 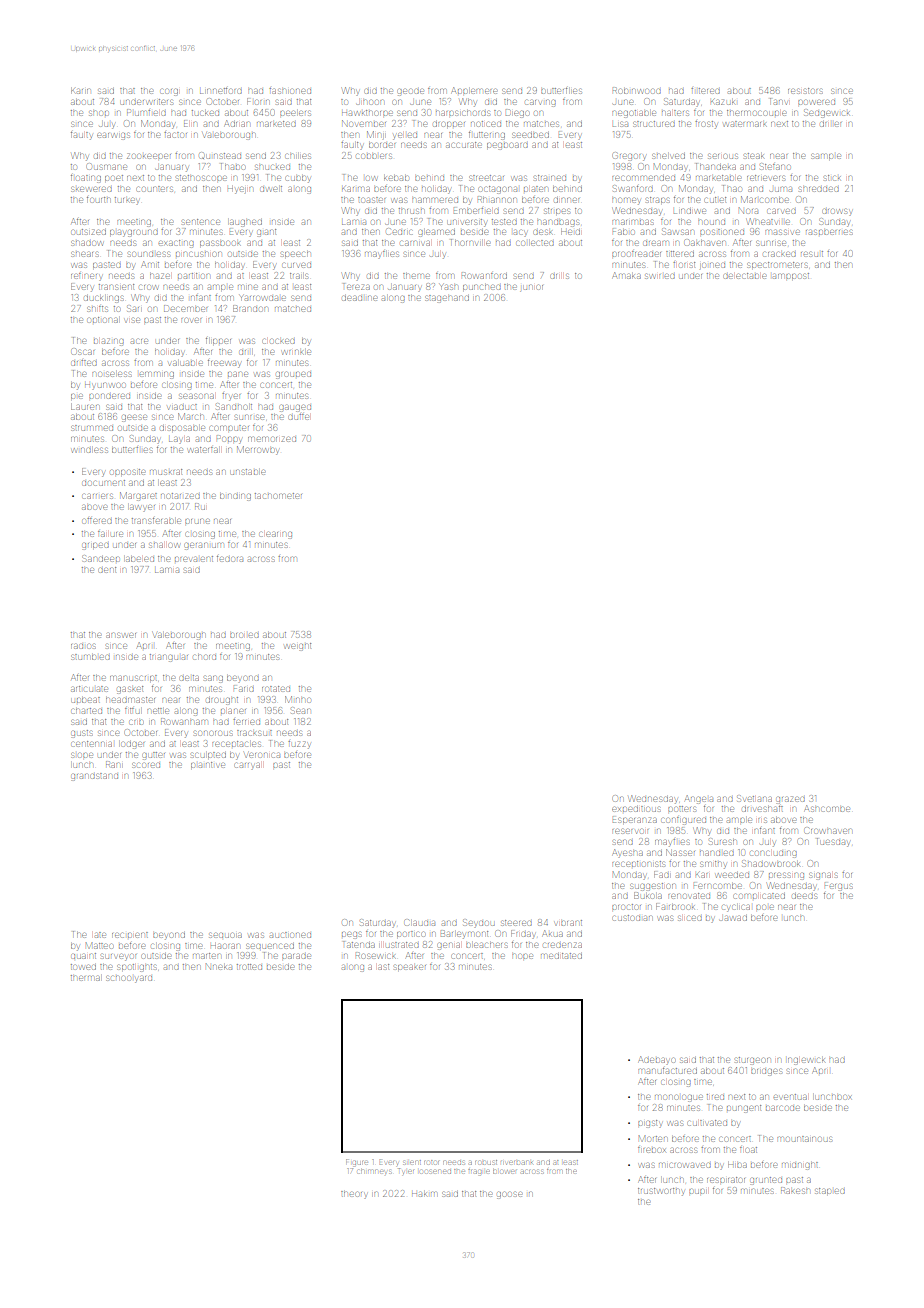 What do you see at coordinates (754, 798) in the document?
I see `Svetlana` at bounding box center [754, 798].
